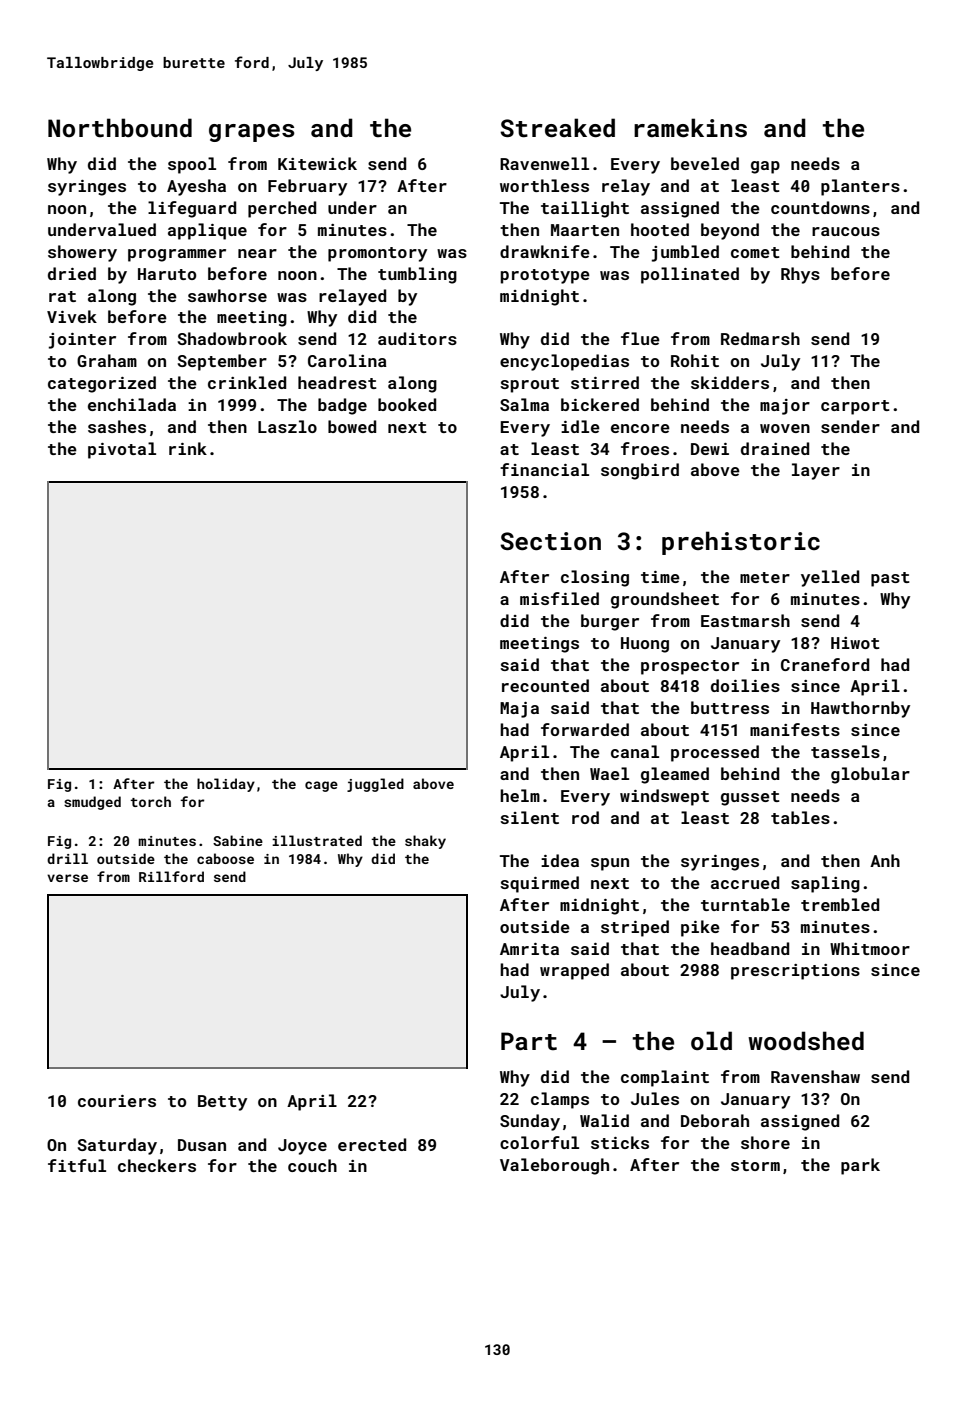 This document has width=968, height=1401. What do you see at coordinates (92, 803) in the document?
I see `smudged` at bounding box center [92, 803].
